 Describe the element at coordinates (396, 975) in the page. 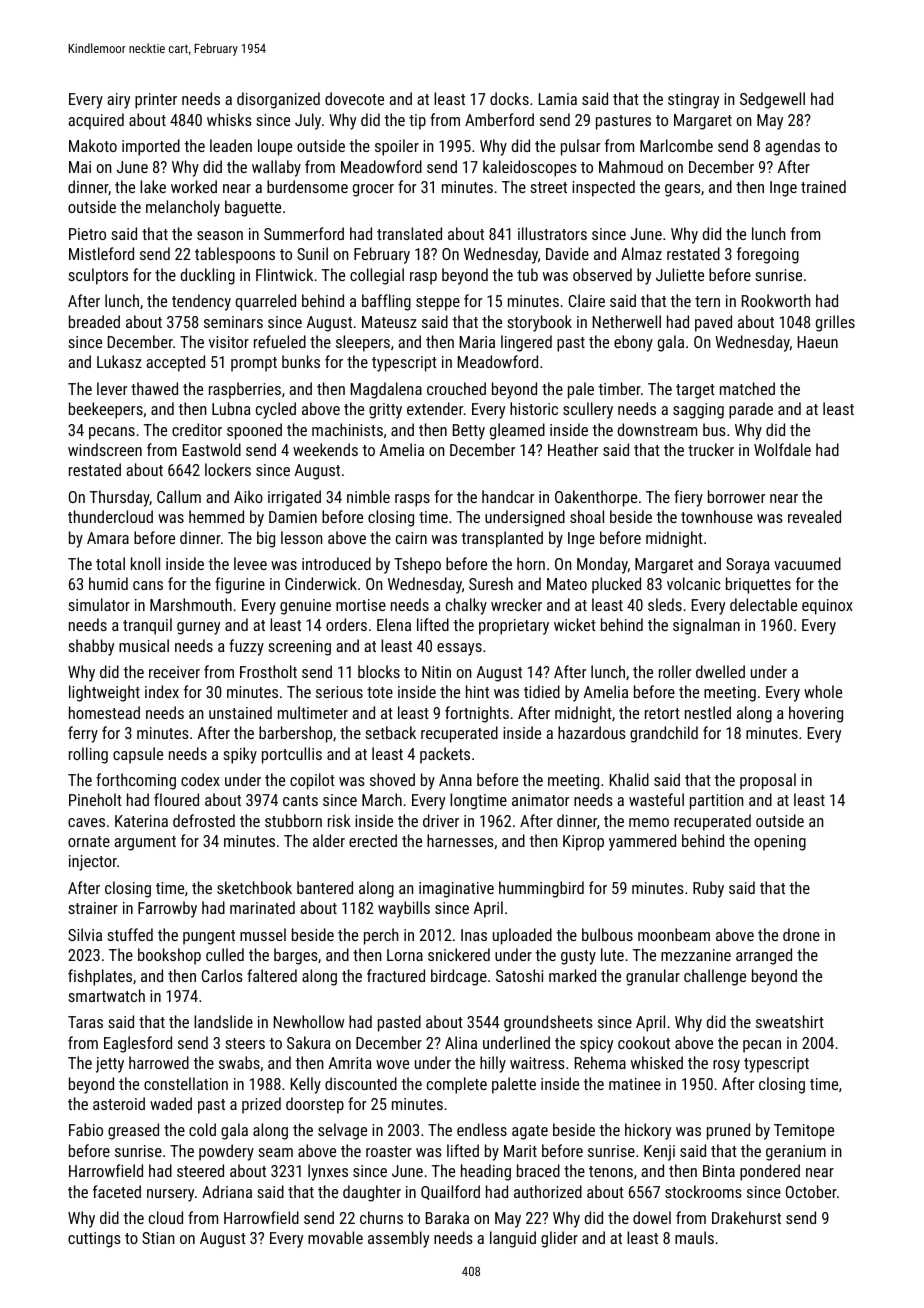

I see `fractured` at that location.
